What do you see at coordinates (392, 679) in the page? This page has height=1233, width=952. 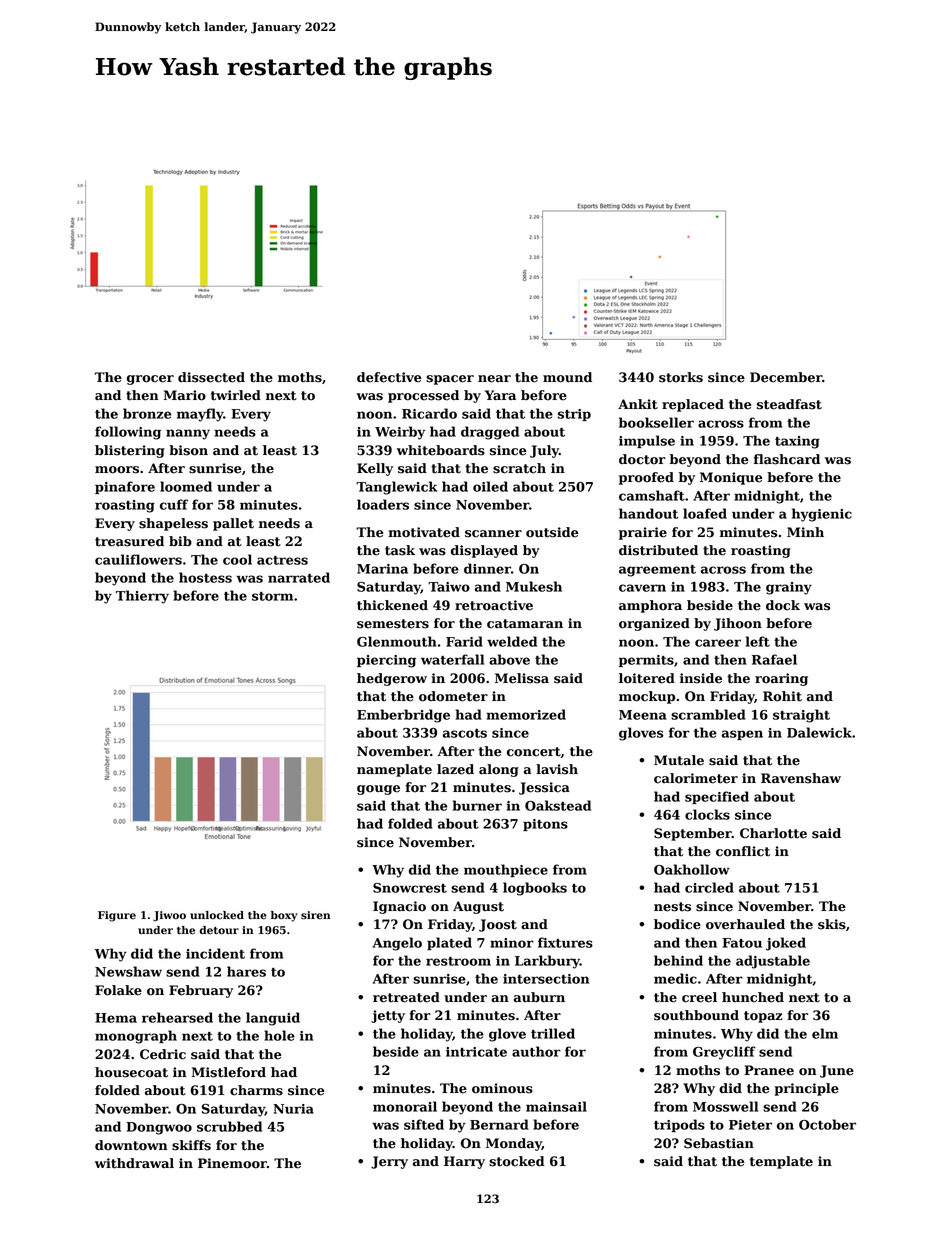 I see `hedgerow` at bounding box center [392, 679].
